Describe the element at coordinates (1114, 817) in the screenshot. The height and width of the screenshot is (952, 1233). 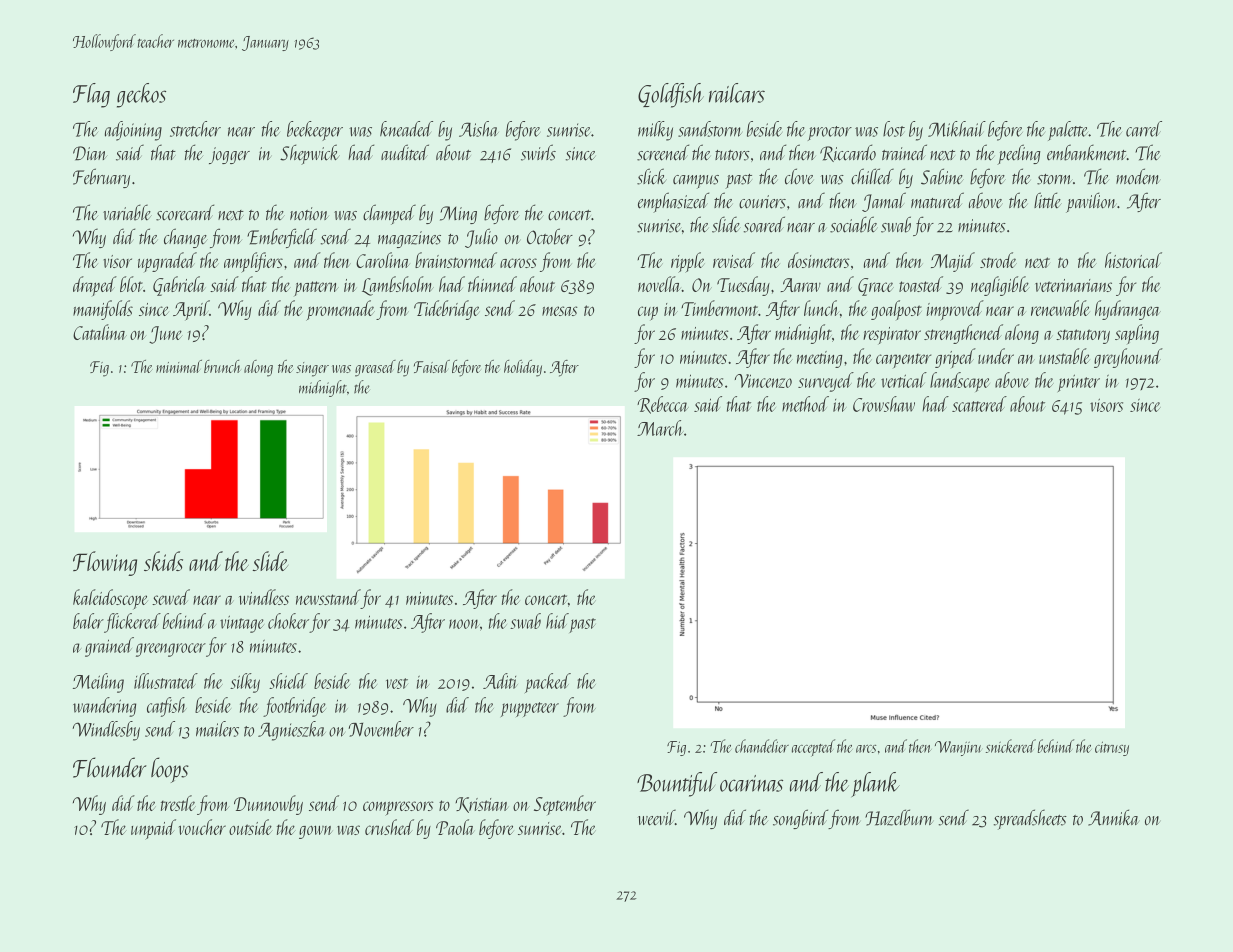
I see `Annika` at that location.
